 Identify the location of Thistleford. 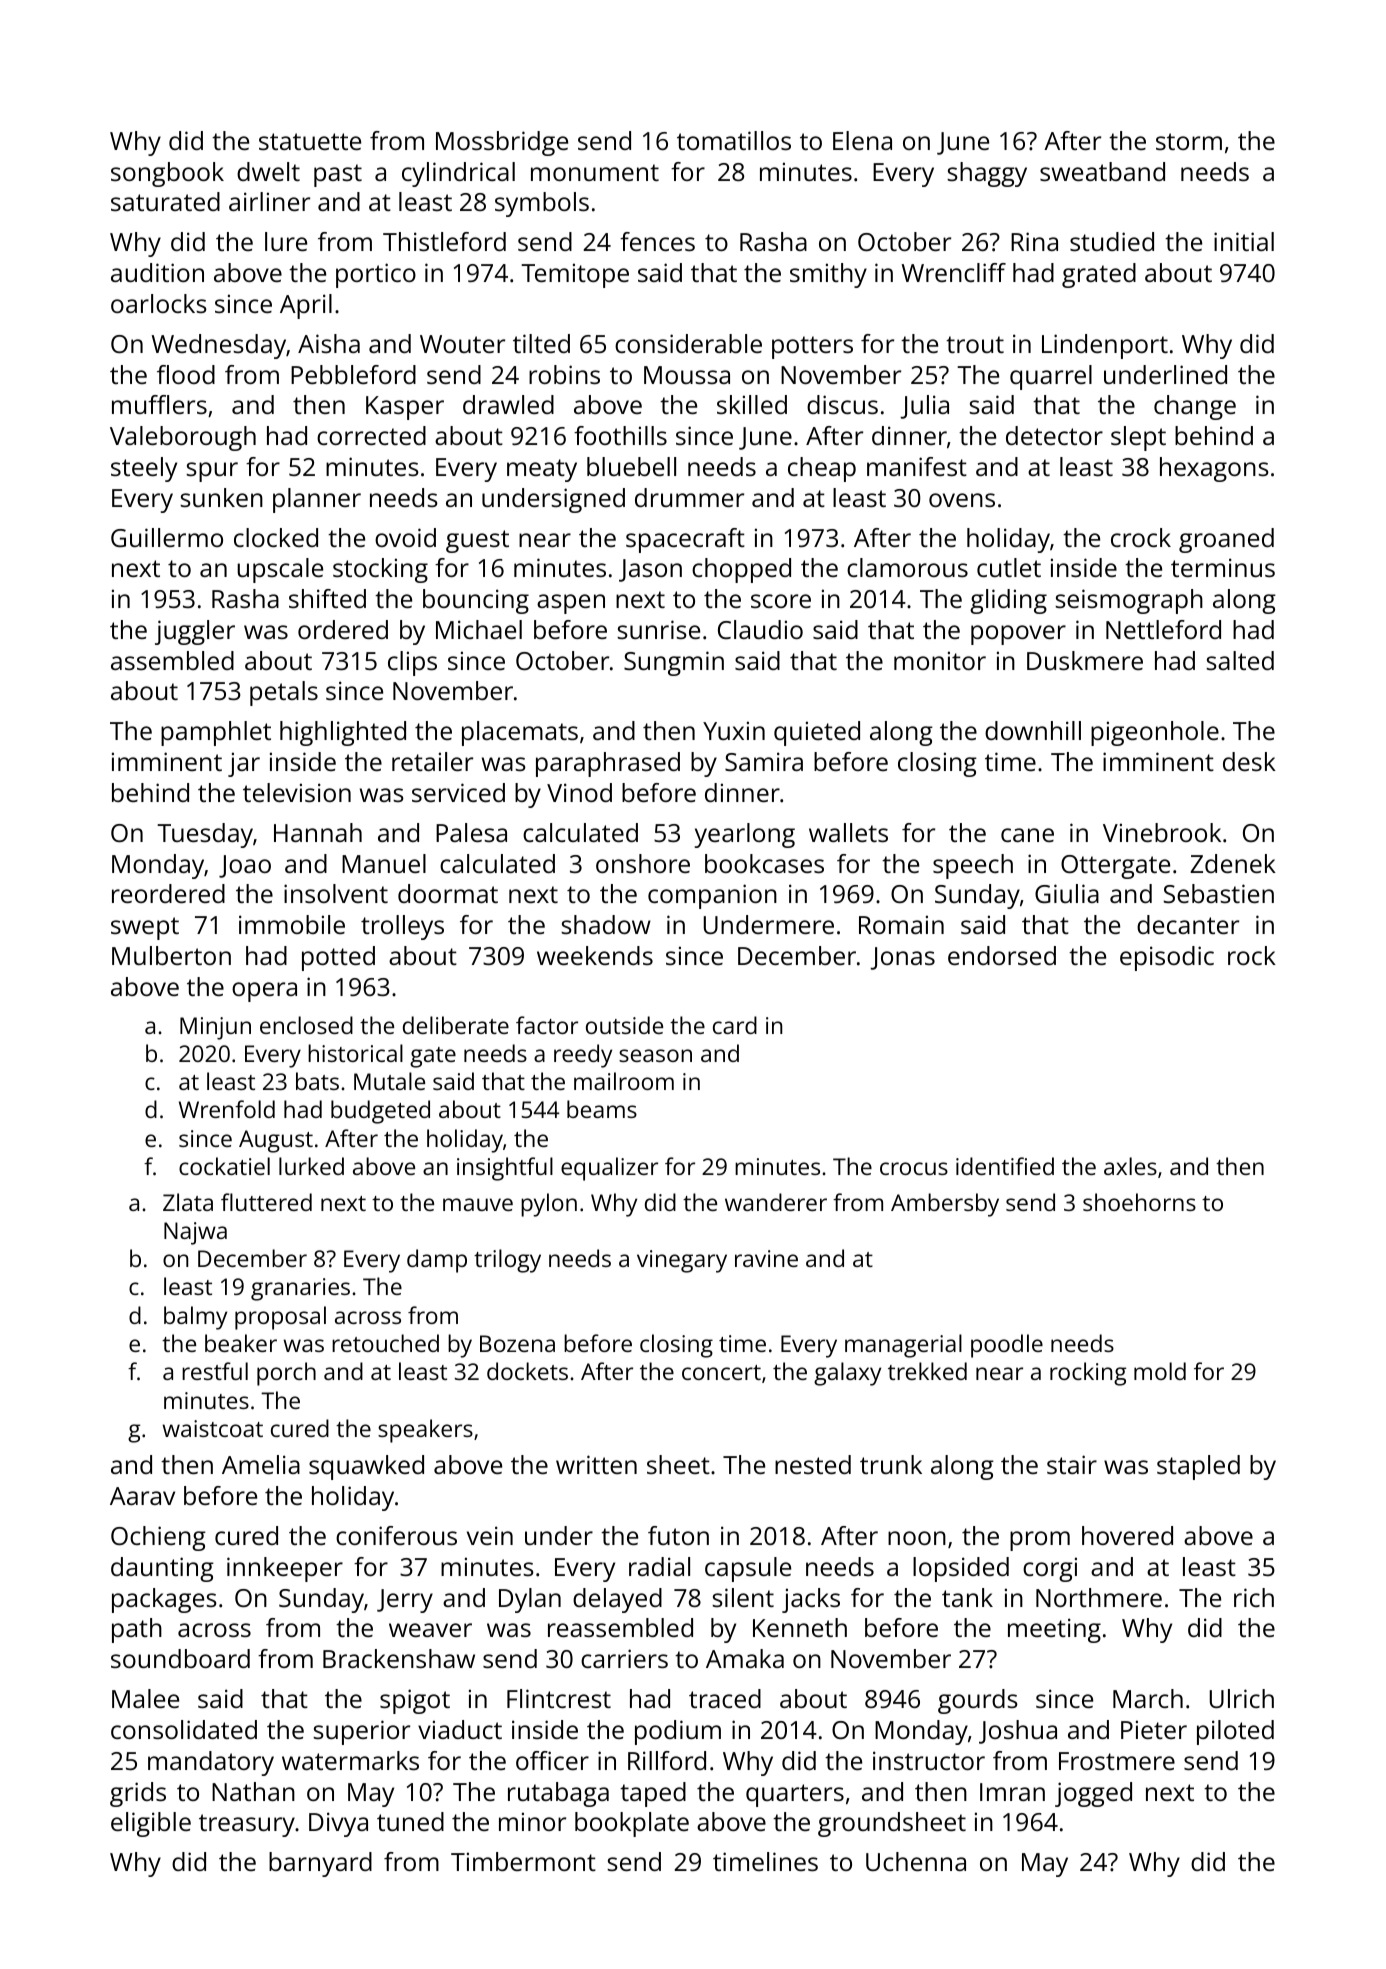
(444, 241).
